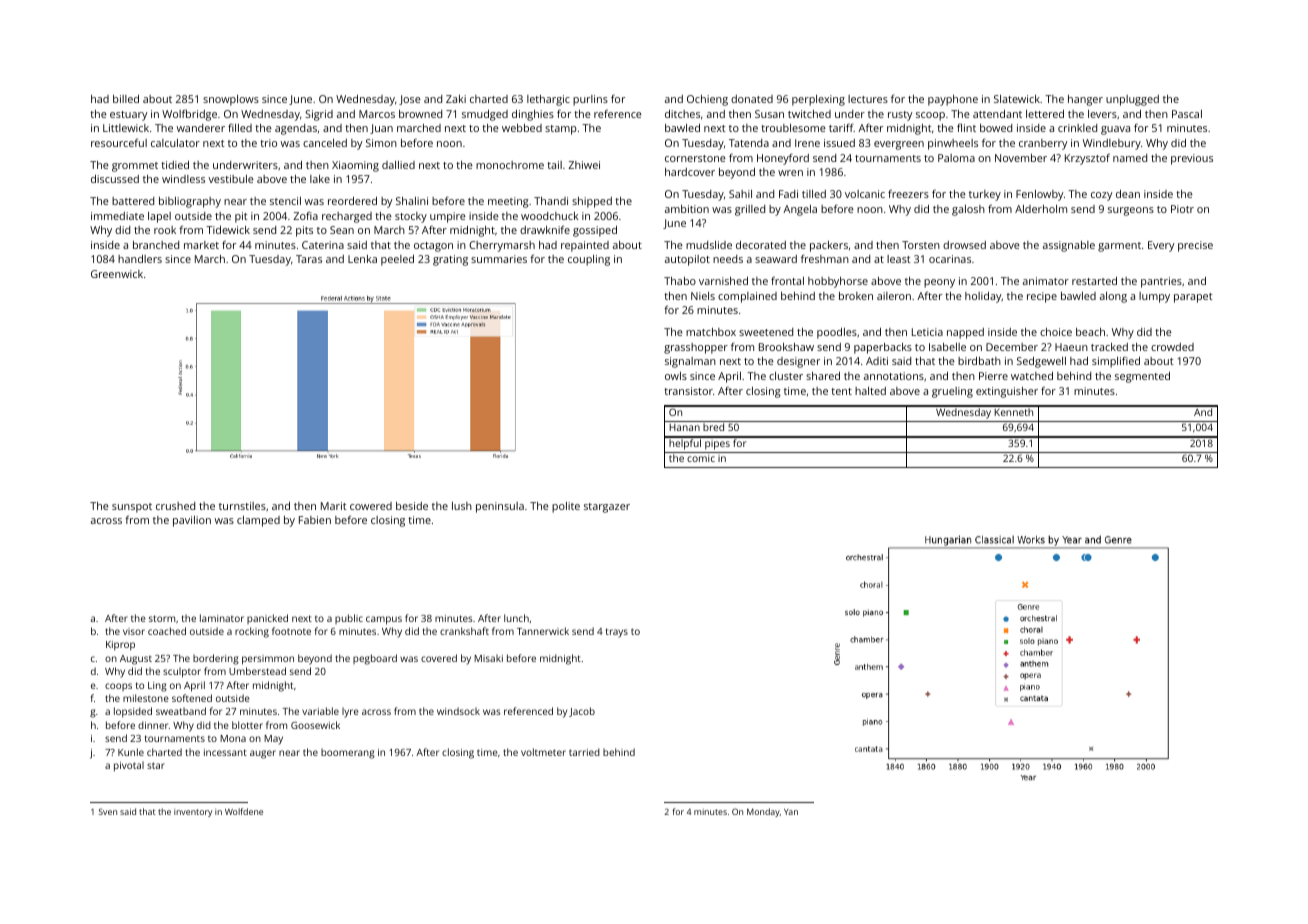  I want to click on pantries, so click(1161, 282).
